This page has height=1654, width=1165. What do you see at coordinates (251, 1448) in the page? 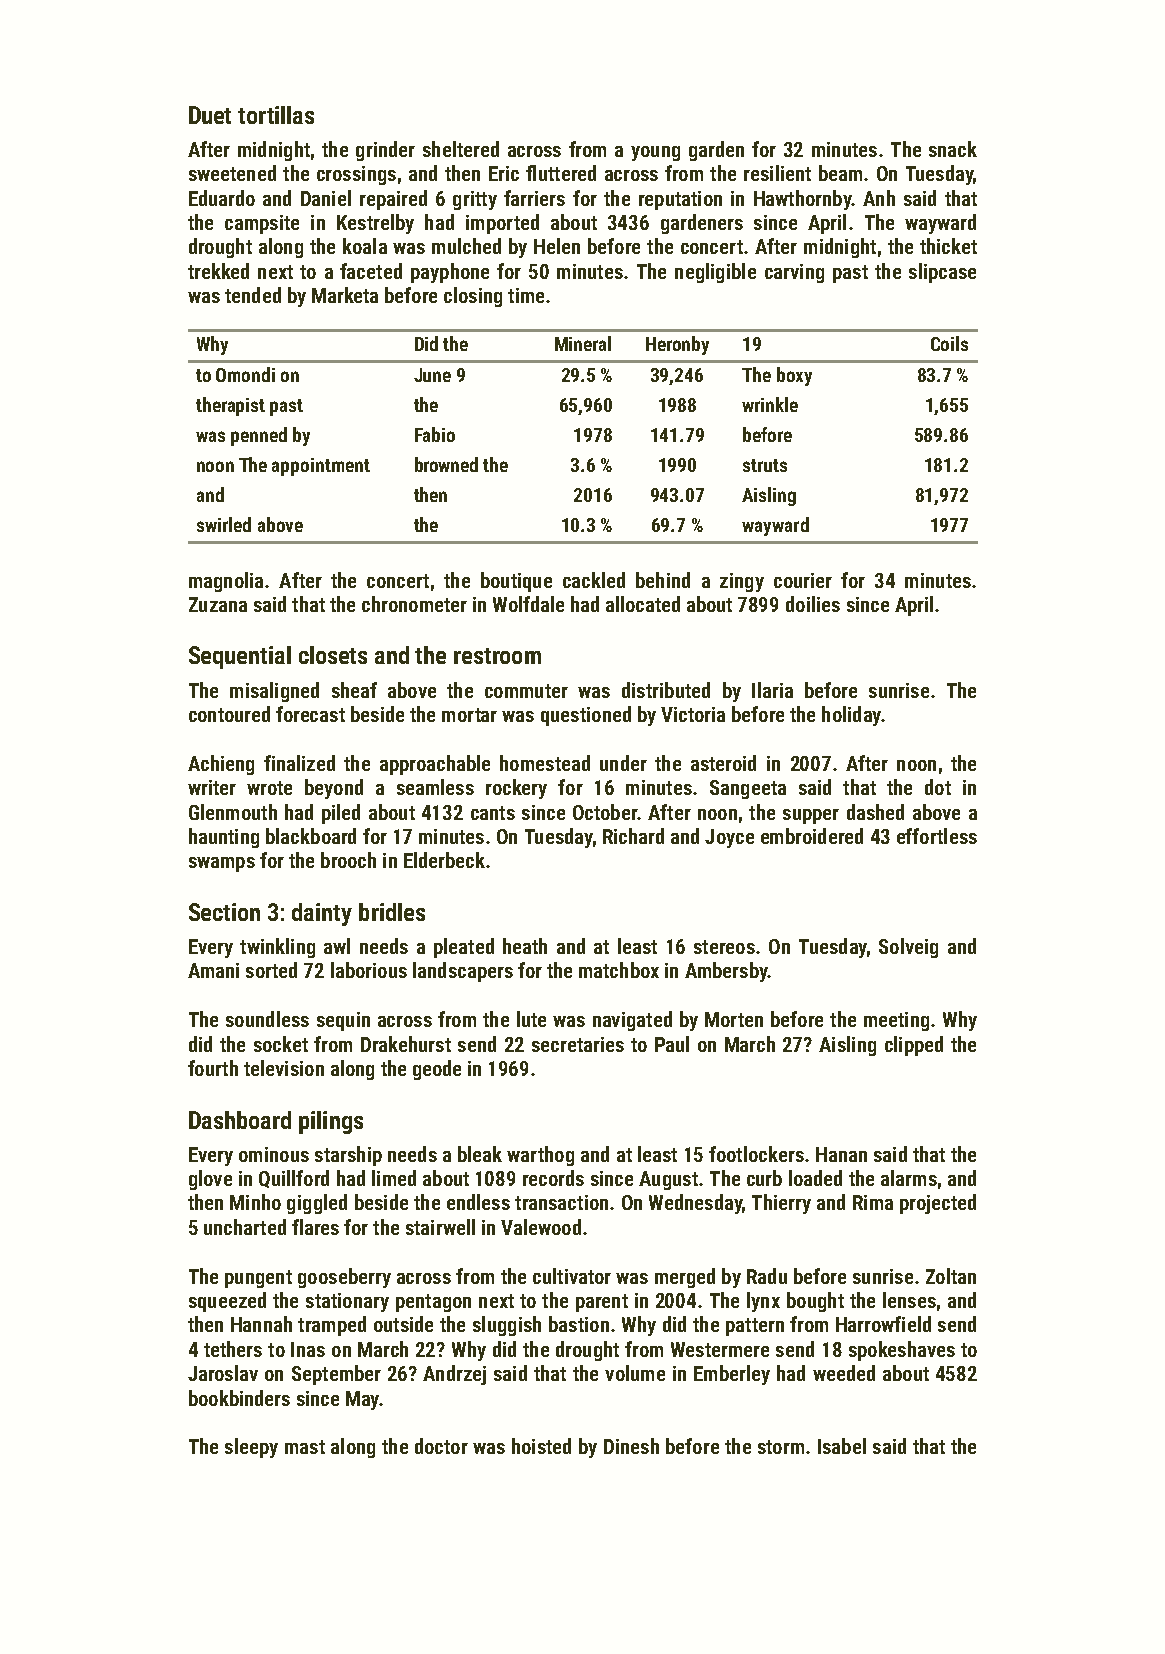
I see `sleepy` at bounding box center [251, 1448].
